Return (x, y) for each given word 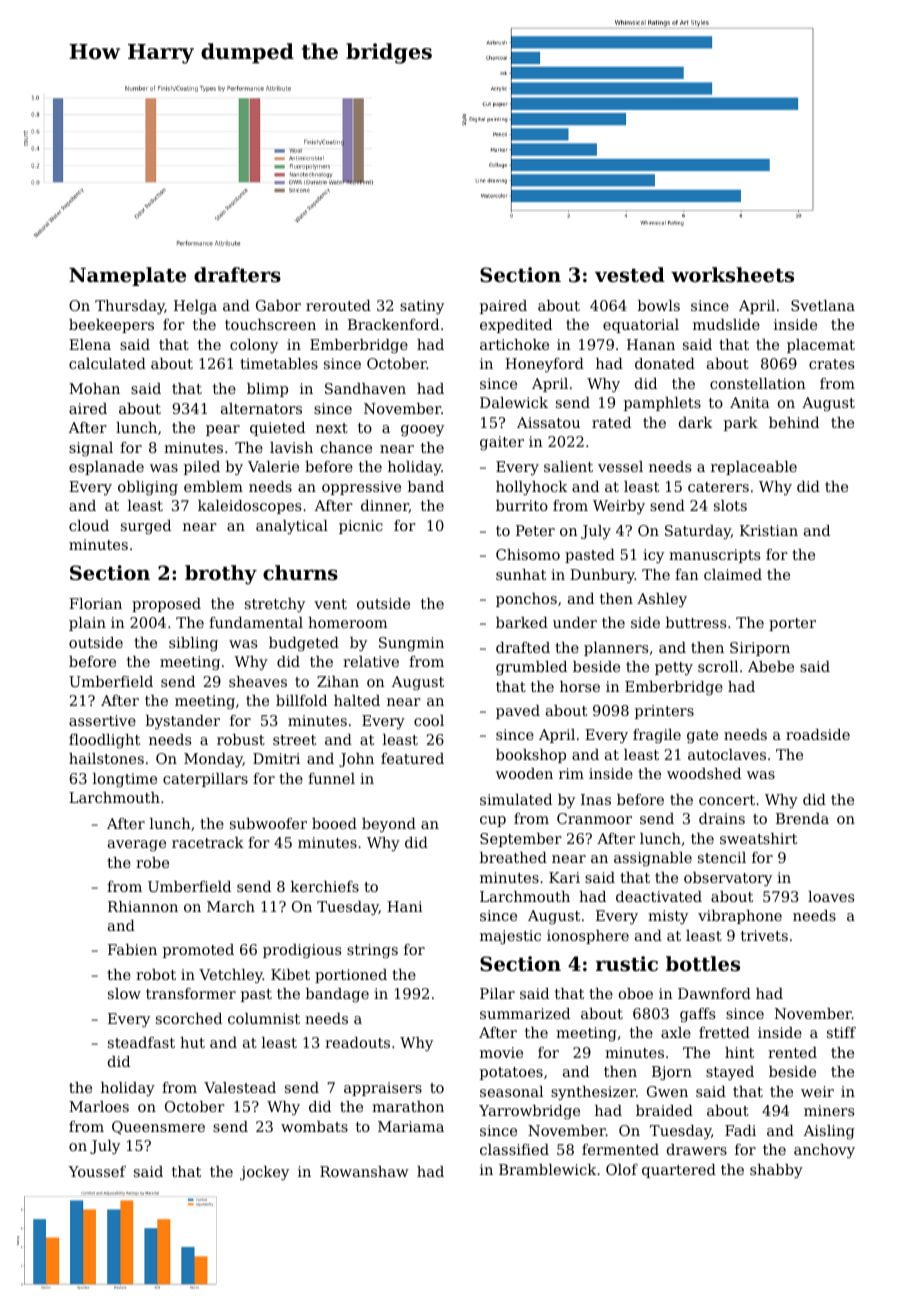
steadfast (141, 1042)
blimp (267, 390)
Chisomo (528, 554)
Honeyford (544, 365)
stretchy (275, 605)
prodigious (302, 951)
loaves (831, 896)
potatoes (511, 1073)
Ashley (662, 600)
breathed (513, 857)
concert (727, 800)
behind (794, 422)
